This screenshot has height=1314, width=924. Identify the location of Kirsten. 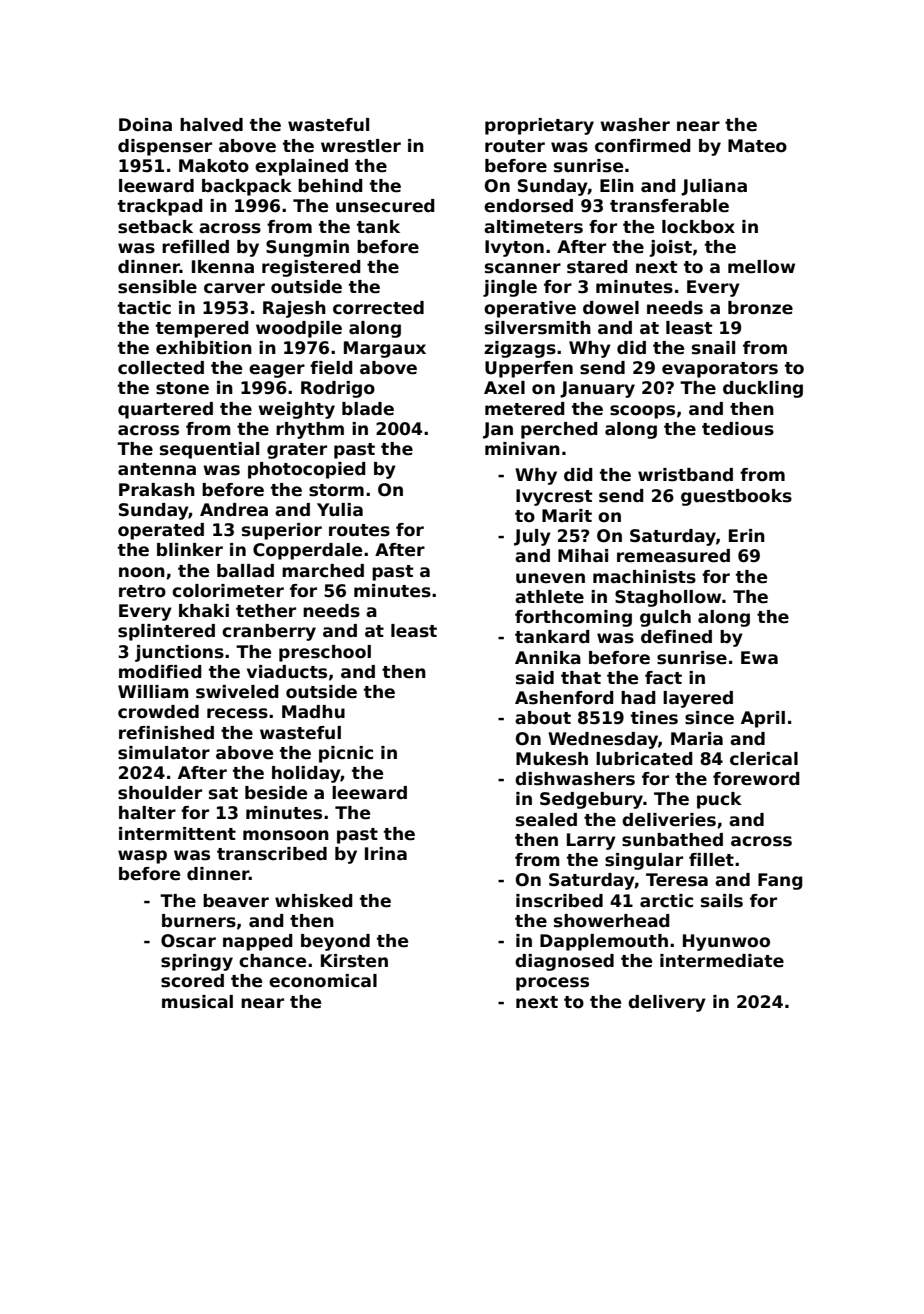
(354, 961).
